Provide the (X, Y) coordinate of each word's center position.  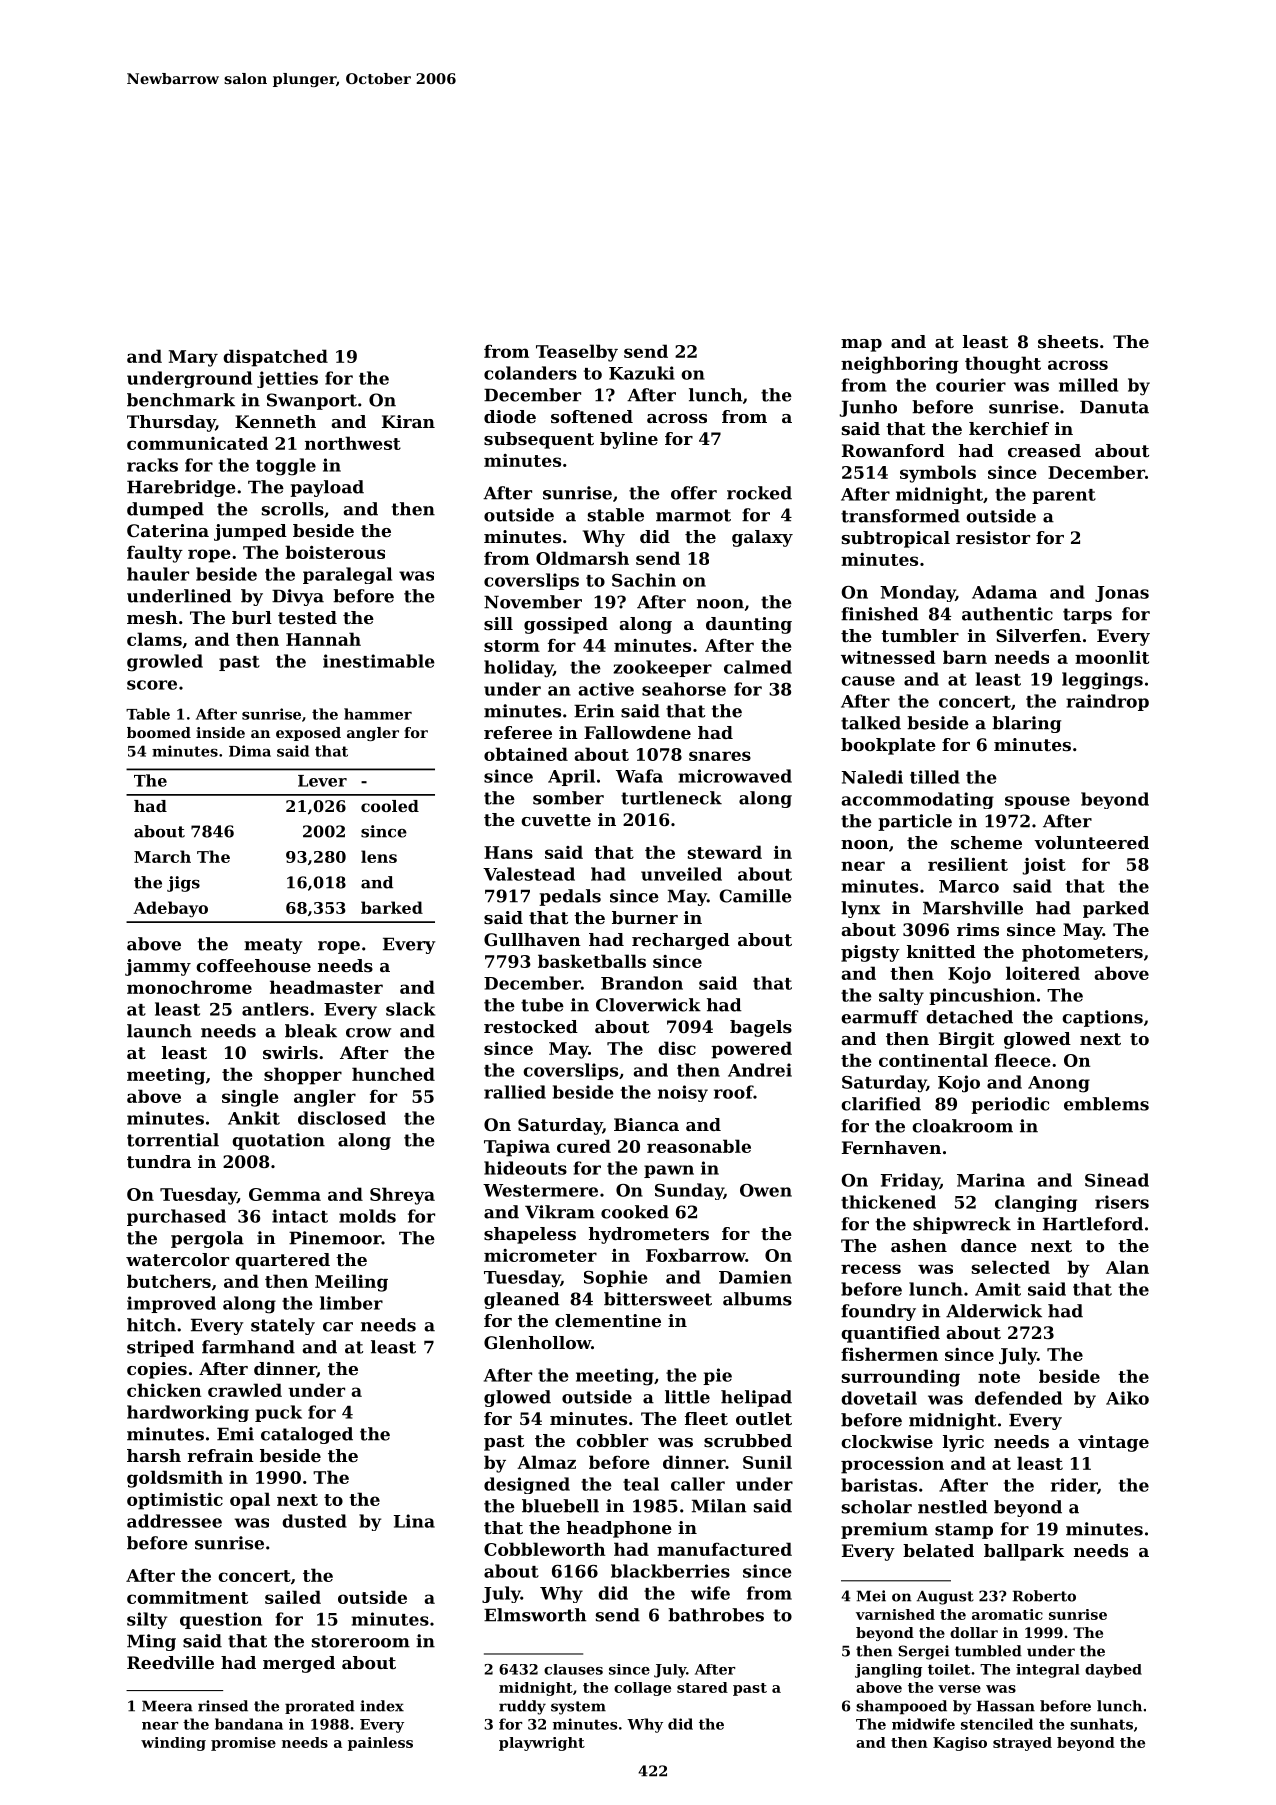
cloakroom (962, 1126)
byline (629, 440)
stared (702, 1687)
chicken (164, 1390)
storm (512, 646)
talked (871, 723)
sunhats (1101, 1724)
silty (147, 1620)
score (152, 685)
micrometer (540, 1255)
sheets (1068, 341)
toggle (286, 467)
